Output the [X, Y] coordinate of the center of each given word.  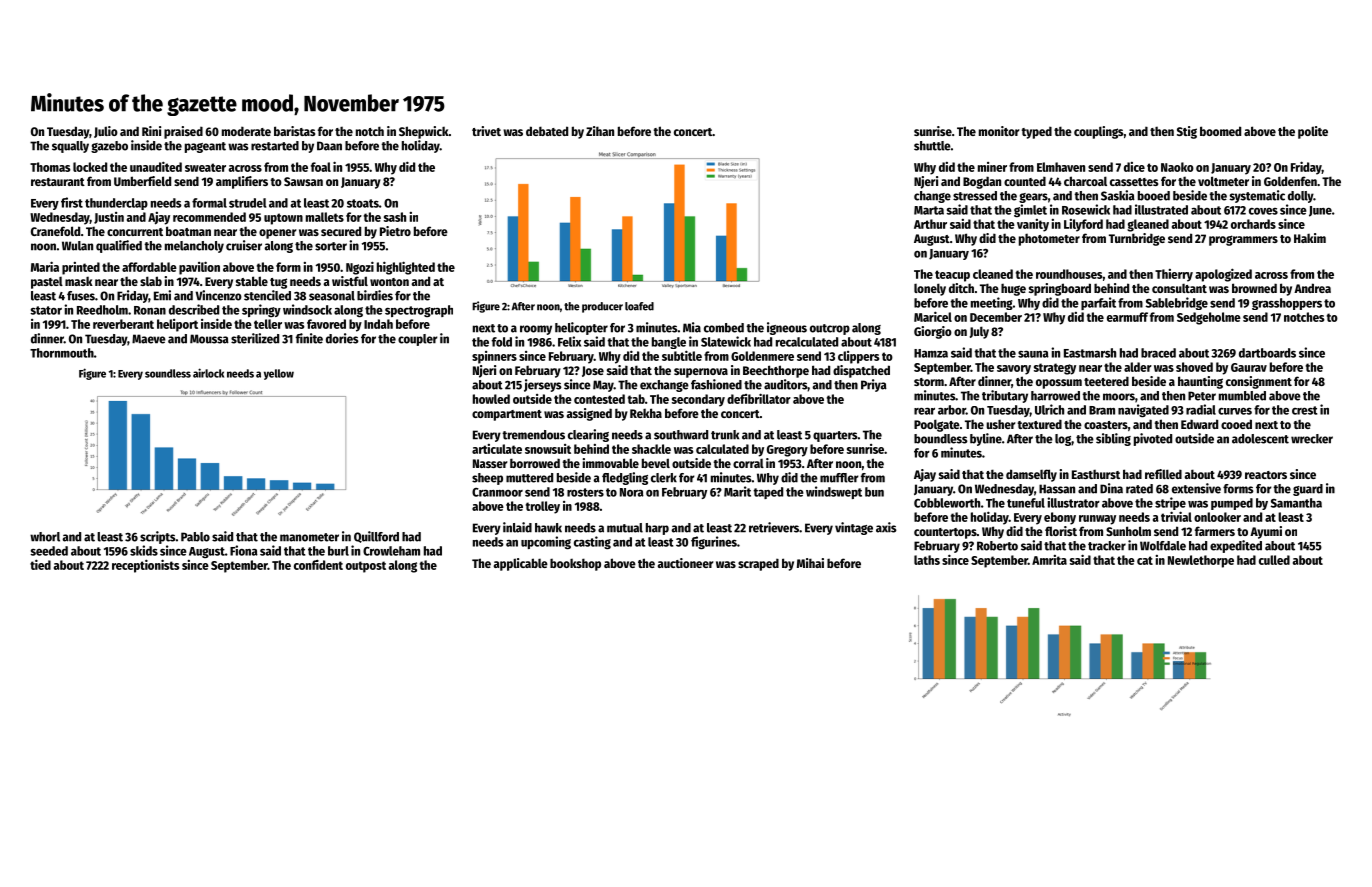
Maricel [933, 316]
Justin [109, 218]
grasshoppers [1287, 304]
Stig [1187, 132]
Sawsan [303, 181]
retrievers [774, 527]
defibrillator [759, 398]
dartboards [1267, 353]
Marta [929, 210]
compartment [507, 415]
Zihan [600, 131]
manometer [309, 537]
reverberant [123, 324]
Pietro [395, 231]
